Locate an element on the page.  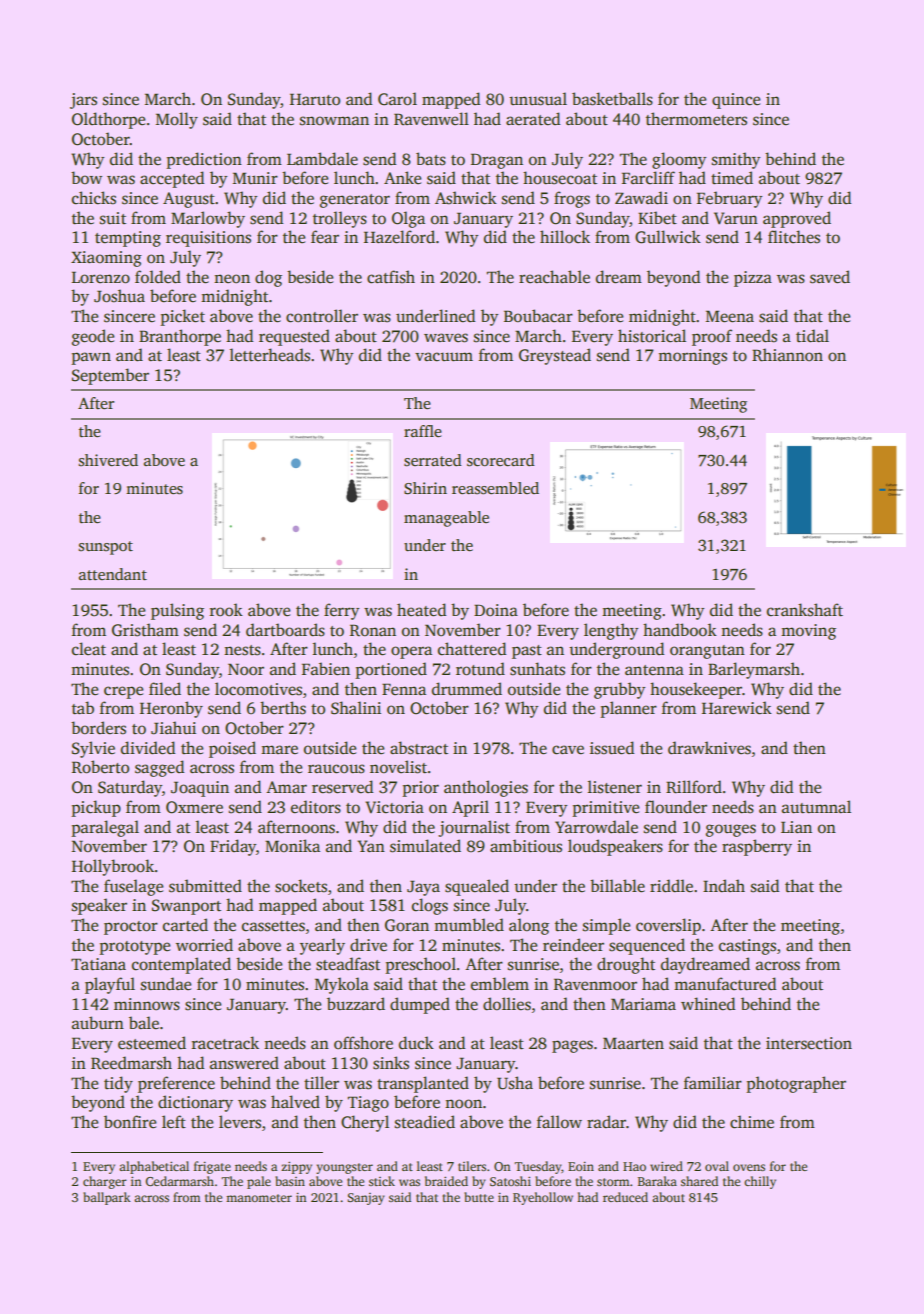
drought is located at coordinates (626, 965).
